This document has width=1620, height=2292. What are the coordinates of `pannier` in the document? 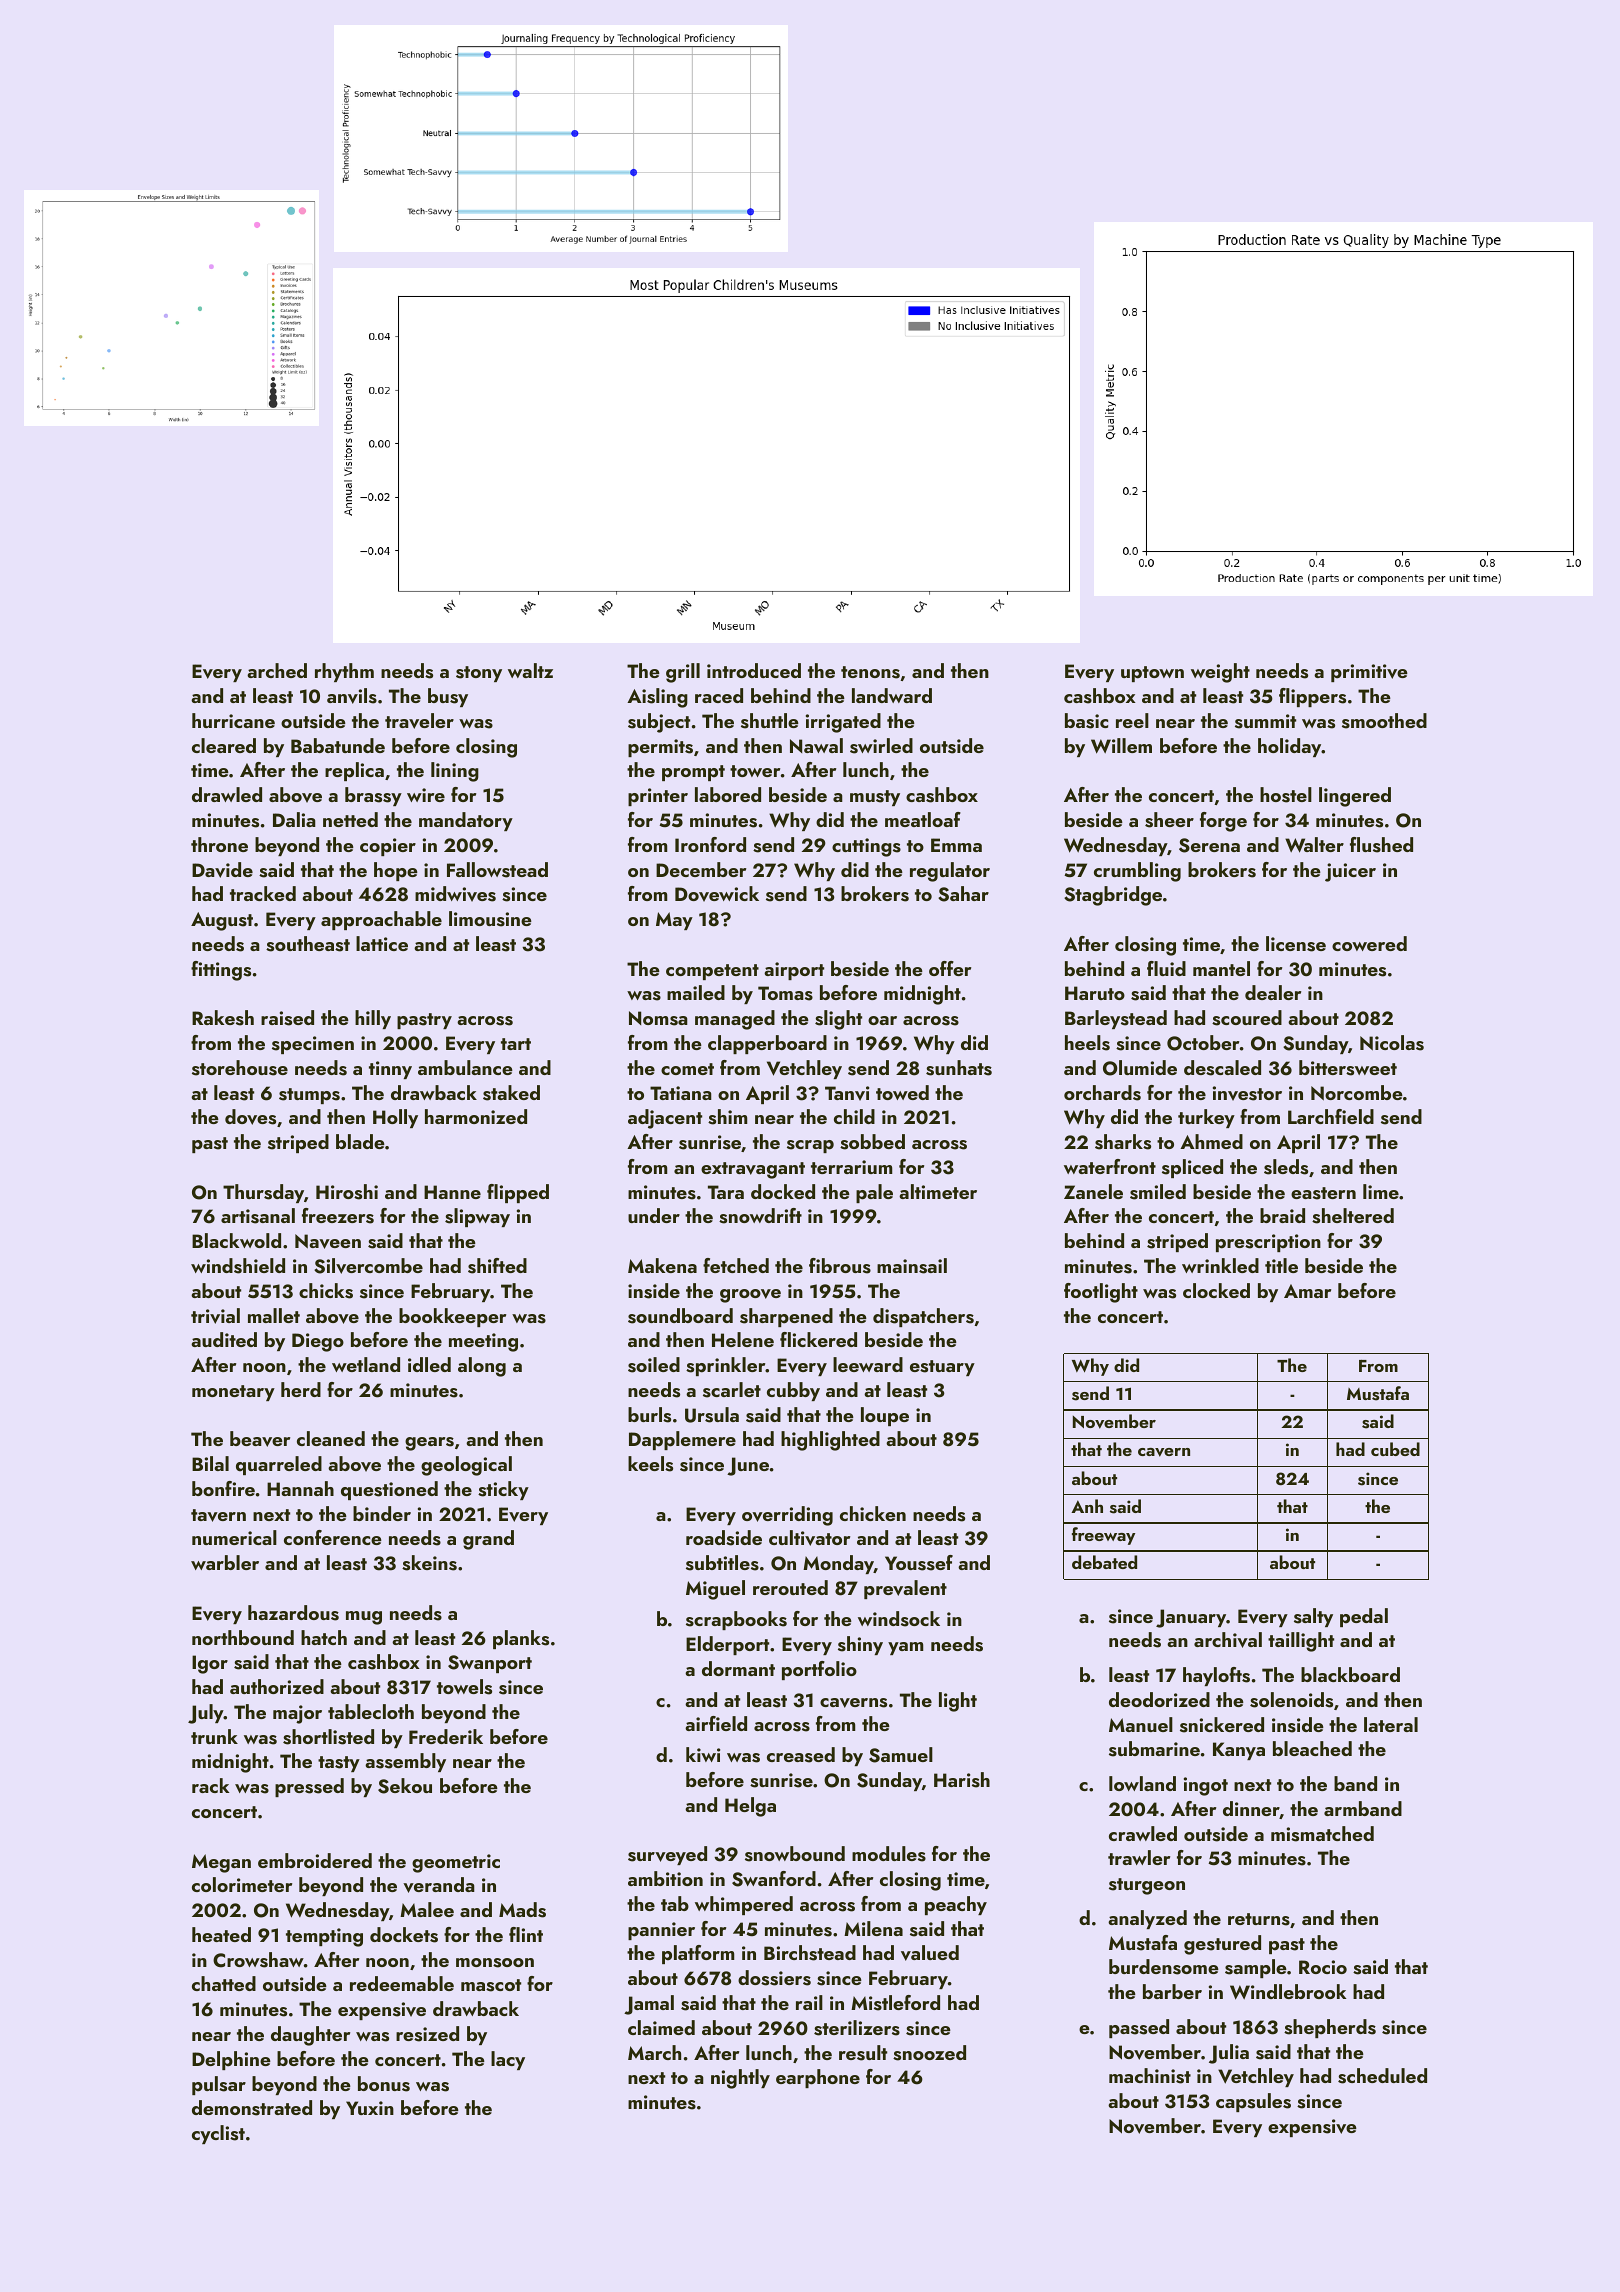 It's located at (661, 1931).
